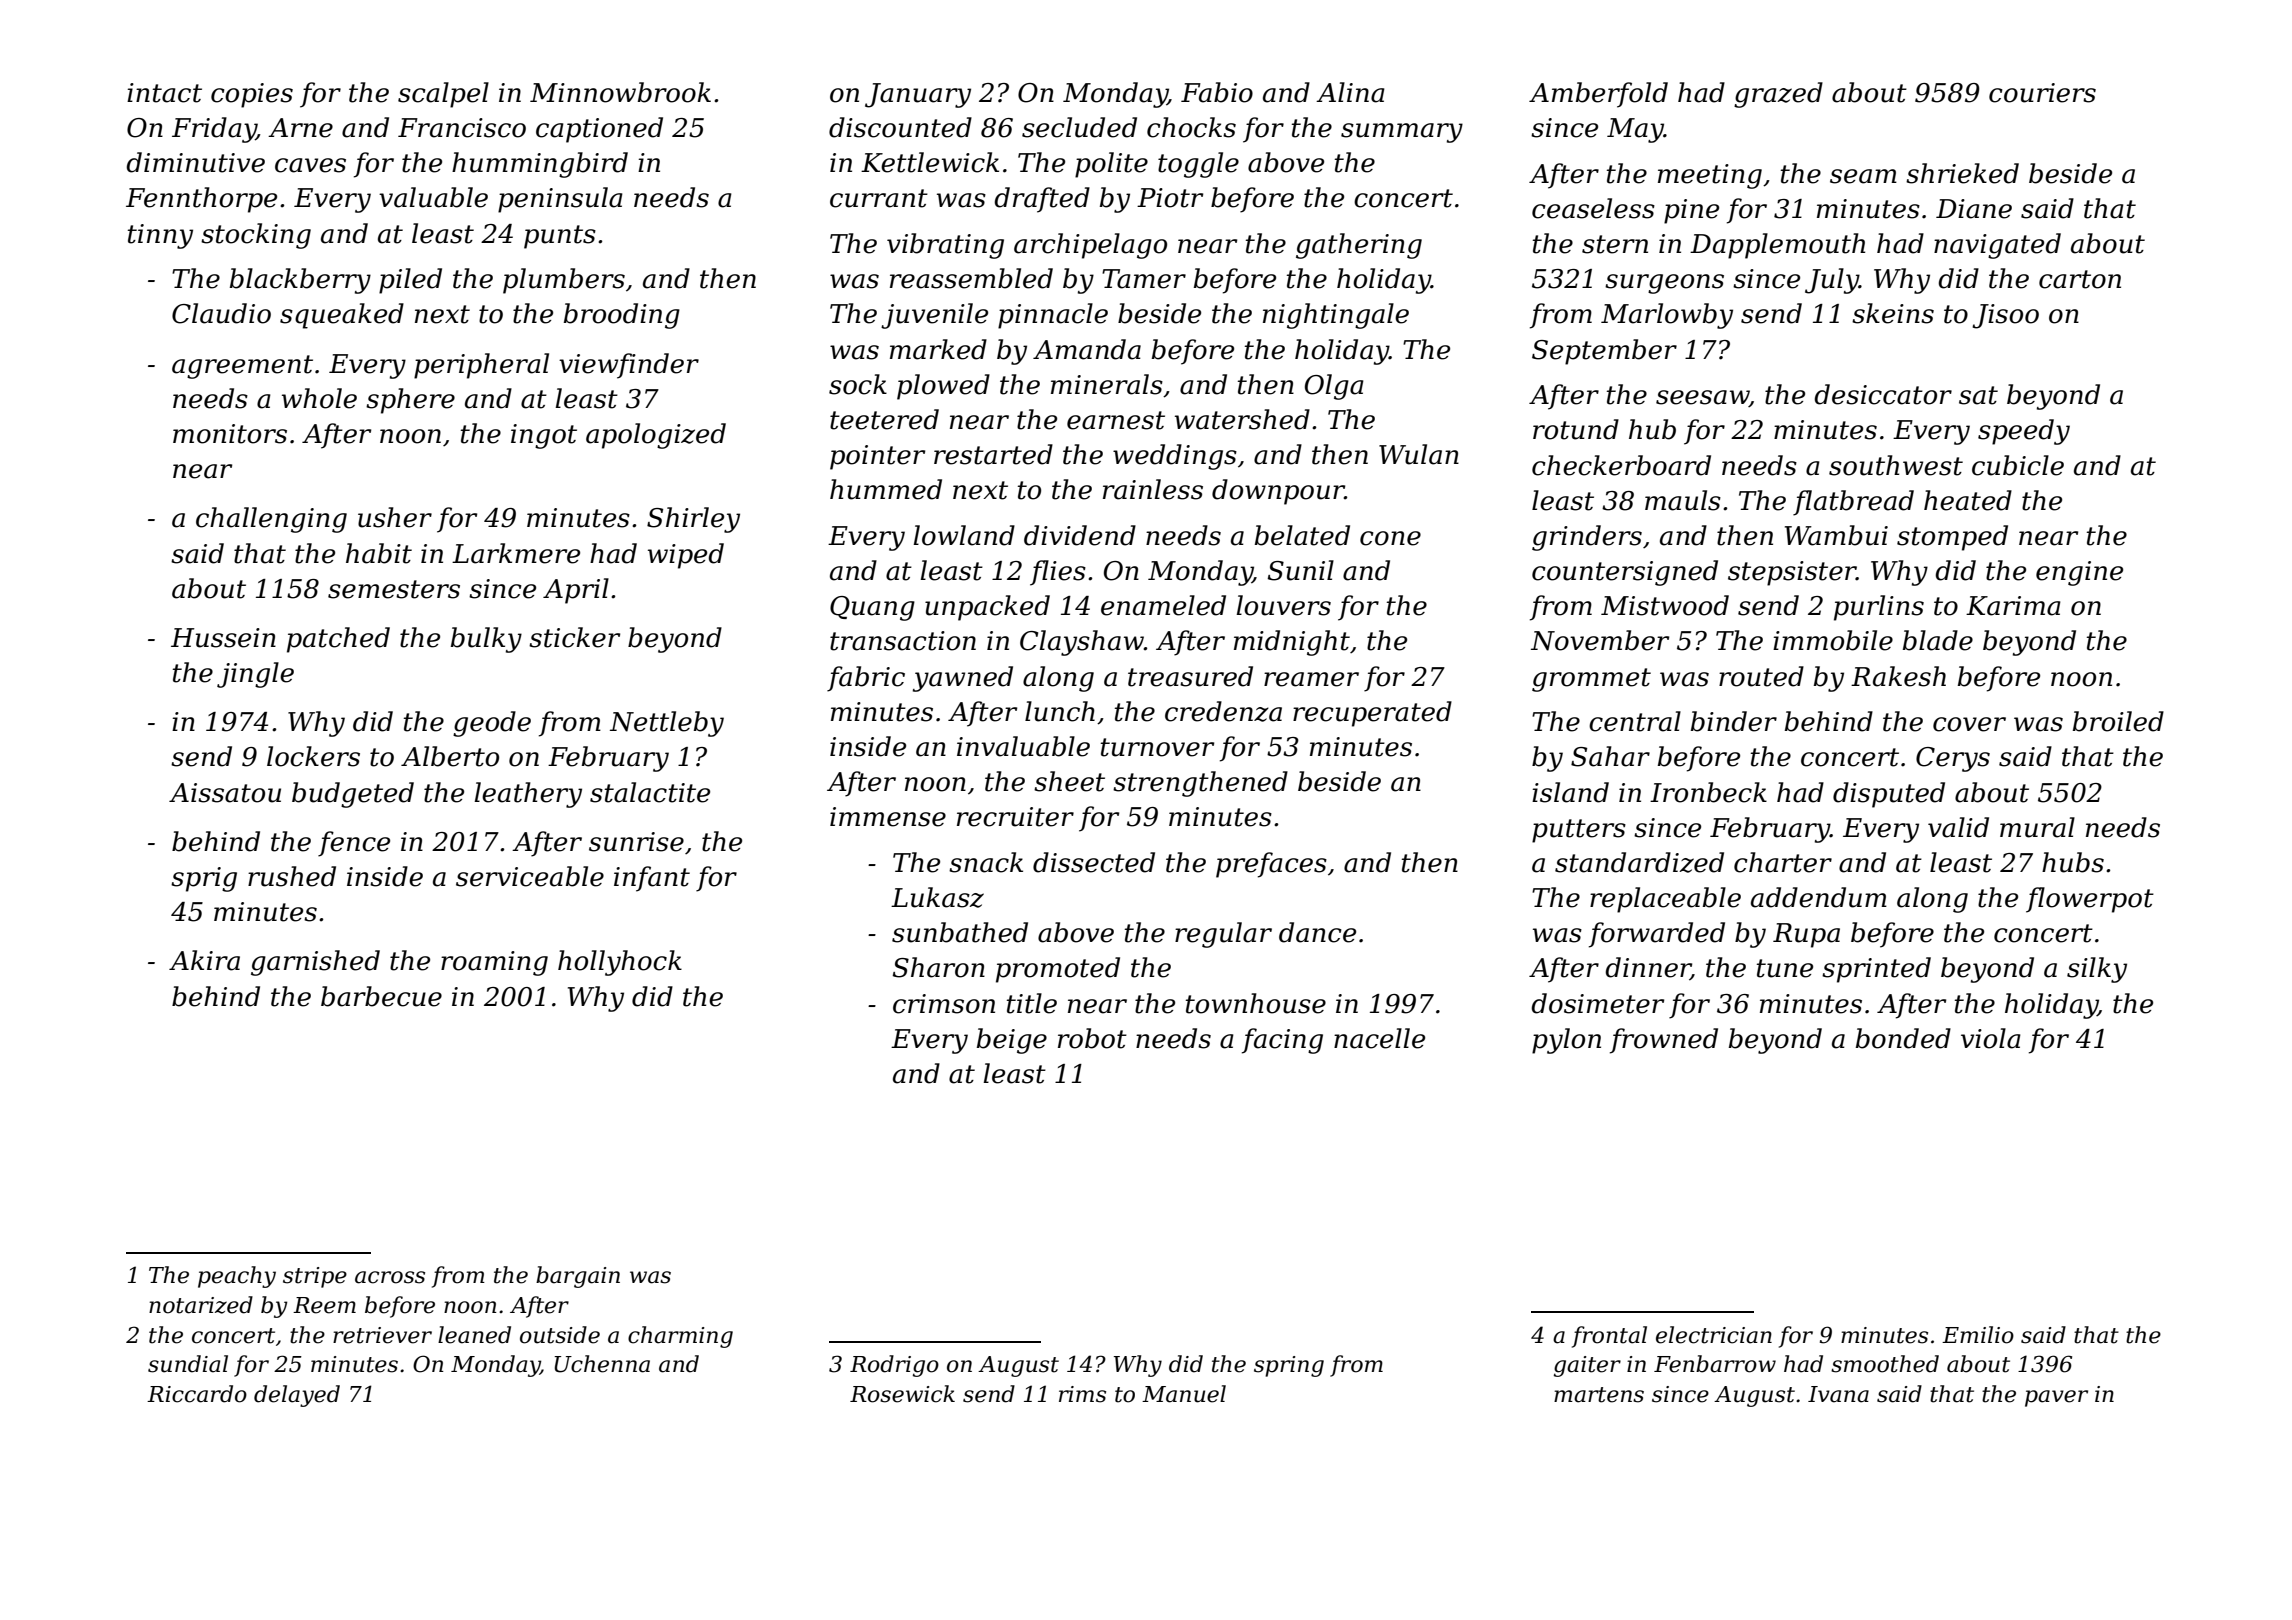 The image size is (2292, 1620). Describe the element at coordinates (1702, 398) in the screenshot. I see `seesaw` at that location.
